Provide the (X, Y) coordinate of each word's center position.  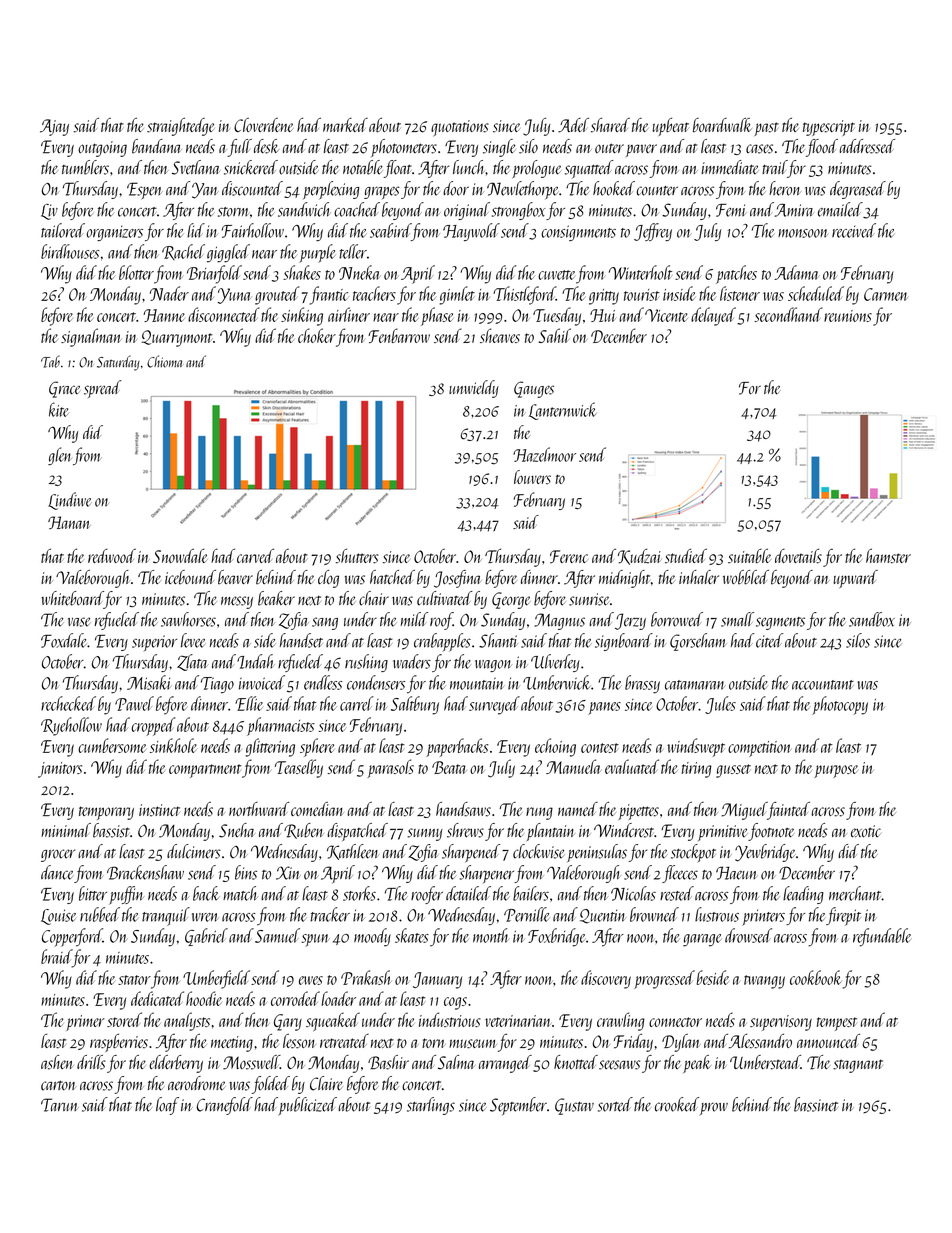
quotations (460, 128)
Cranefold (225, 1106)
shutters (357, 556)
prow (714, 1108)
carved (255, 555)
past (766, 129)
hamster (888, 555)
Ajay (54, 127)
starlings (431, 1106)
